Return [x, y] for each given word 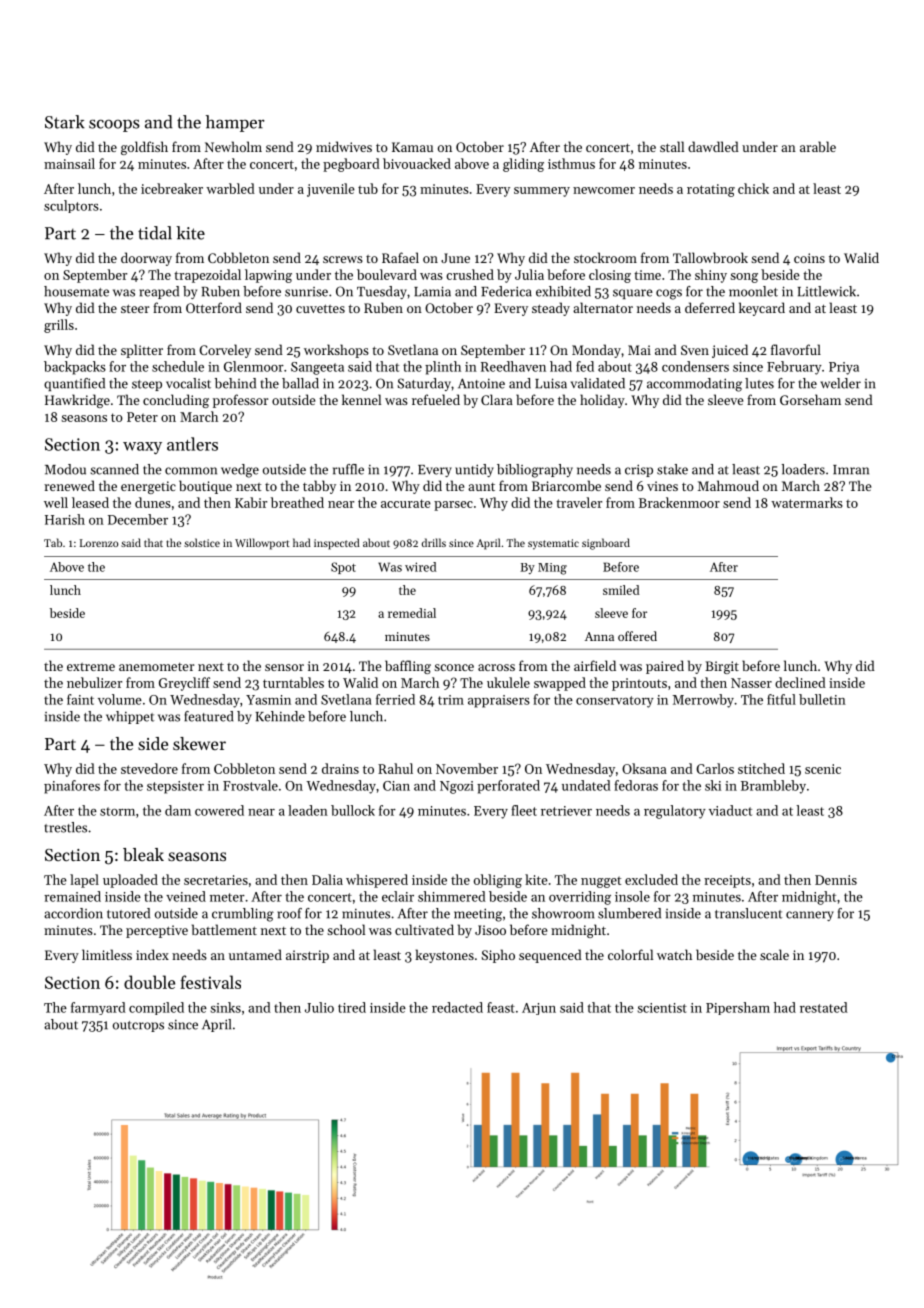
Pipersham [738, 1008]
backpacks [75, 368]
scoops [114, 125]
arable [818, 146]
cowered [219, 810]
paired [665, 667]
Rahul [395, 768]
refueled [436, 399]
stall [672, 146]
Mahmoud [728, 485]
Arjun [539, 1009]
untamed [255, 954]
